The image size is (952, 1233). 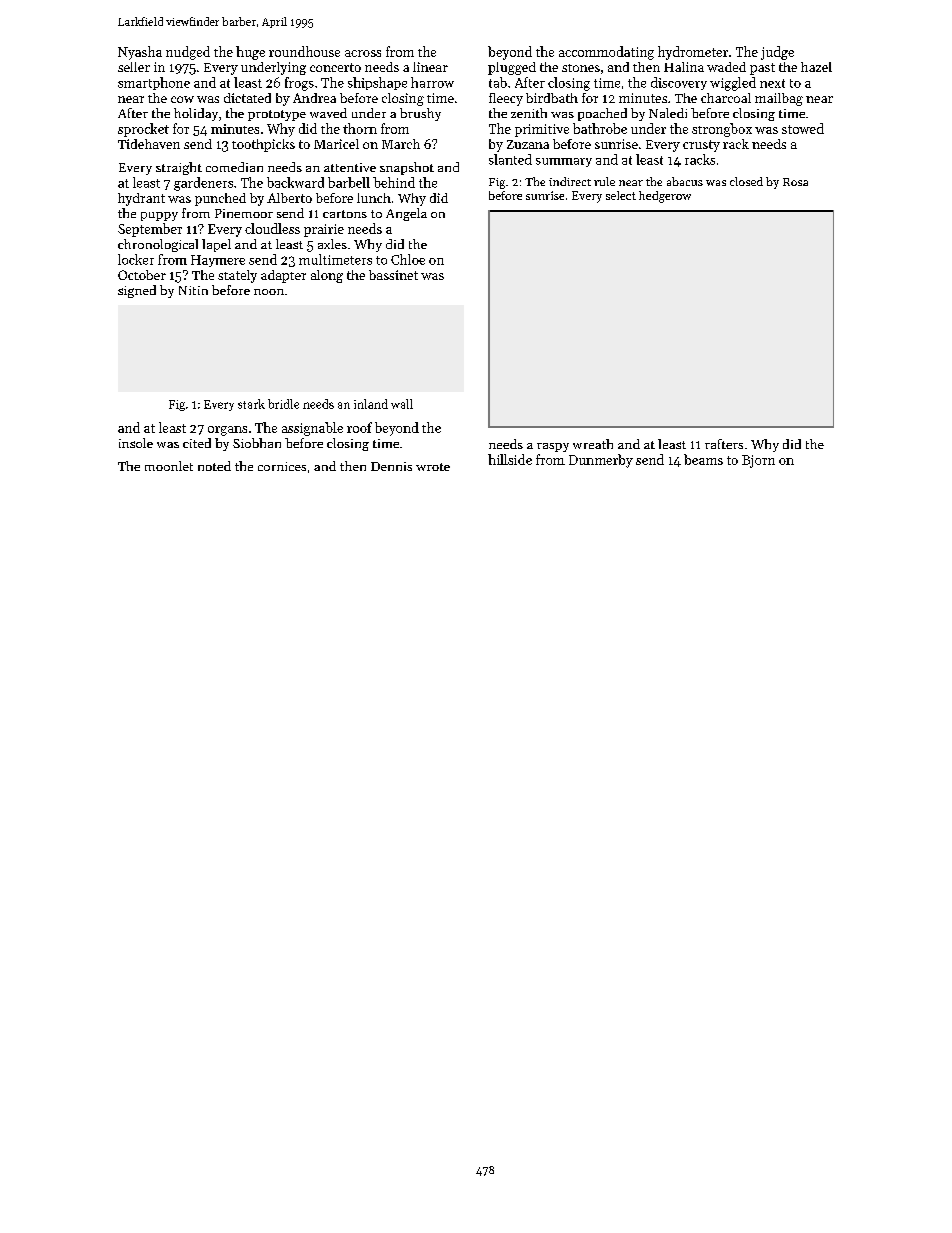 What do you see at coordinates (420, 114) in the screenshot?
I see `brushy` at bounding box center [420, 114].
